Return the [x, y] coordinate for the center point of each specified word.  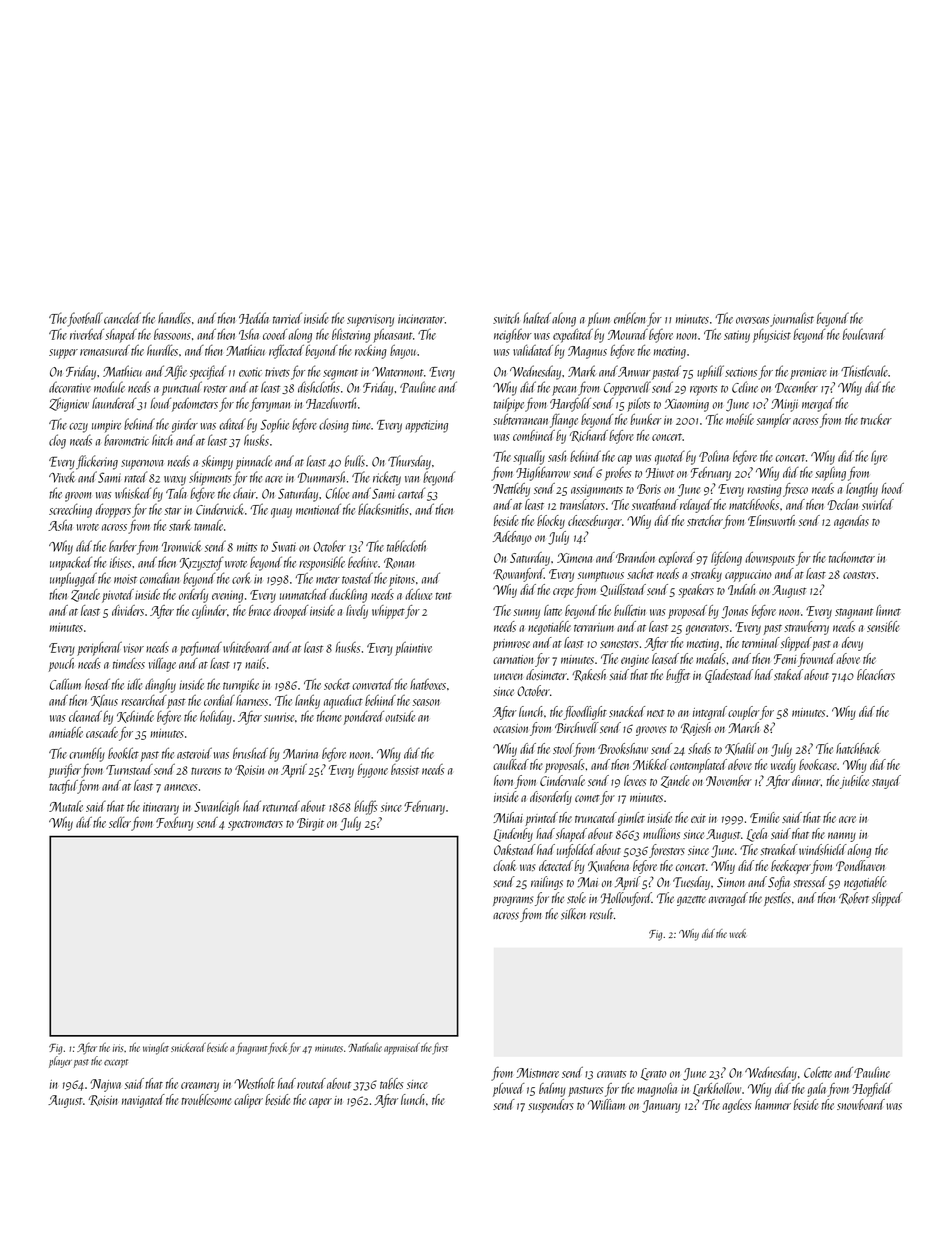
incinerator [421, 319]
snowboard [861, 1104]
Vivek [62, 477]
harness [252, 700]
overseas [752, 320]
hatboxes [428, 684]
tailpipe [509, 404]
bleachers [876, 674]
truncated [596, 817]
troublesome [206, 1099]
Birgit [310, 824]
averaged [728, 899]
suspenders [551, 1106]
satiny [737, 336]
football [85, 319]
